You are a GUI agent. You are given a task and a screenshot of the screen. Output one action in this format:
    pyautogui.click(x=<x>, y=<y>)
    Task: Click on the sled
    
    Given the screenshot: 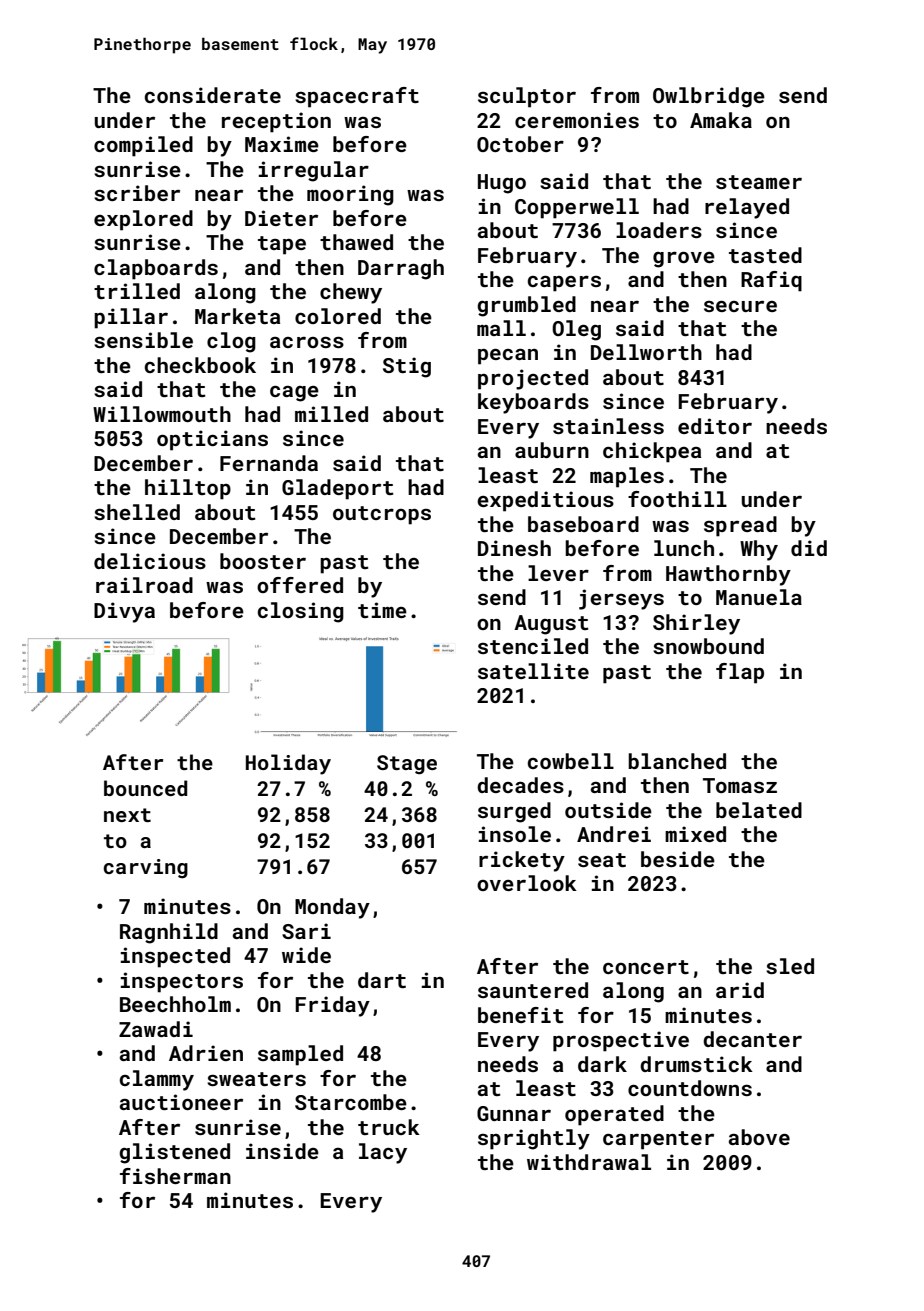 What is the action you would take?
    pyautogui.click(x=790, y=966)
